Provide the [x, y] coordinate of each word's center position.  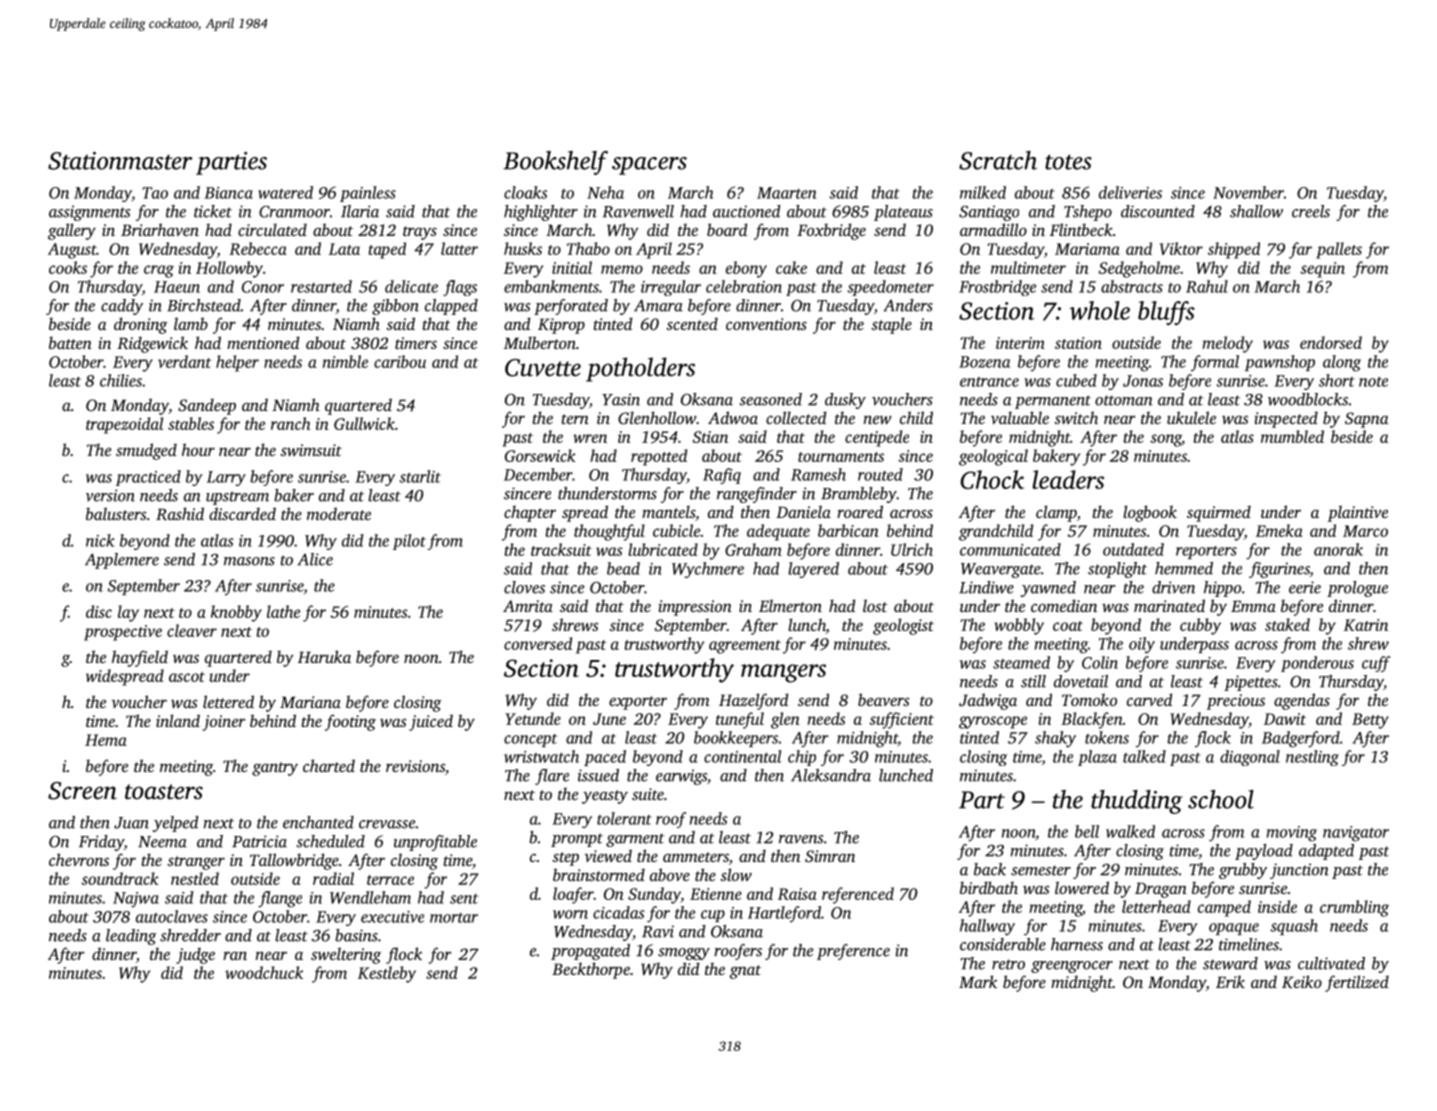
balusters [116, 513]
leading [131, 937]
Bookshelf [555, 163]
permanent [1053, 402]
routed [880, 474]
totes [1068, 162]
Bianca [228, 193]
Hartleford [784, 914]
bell [1087, 831]
